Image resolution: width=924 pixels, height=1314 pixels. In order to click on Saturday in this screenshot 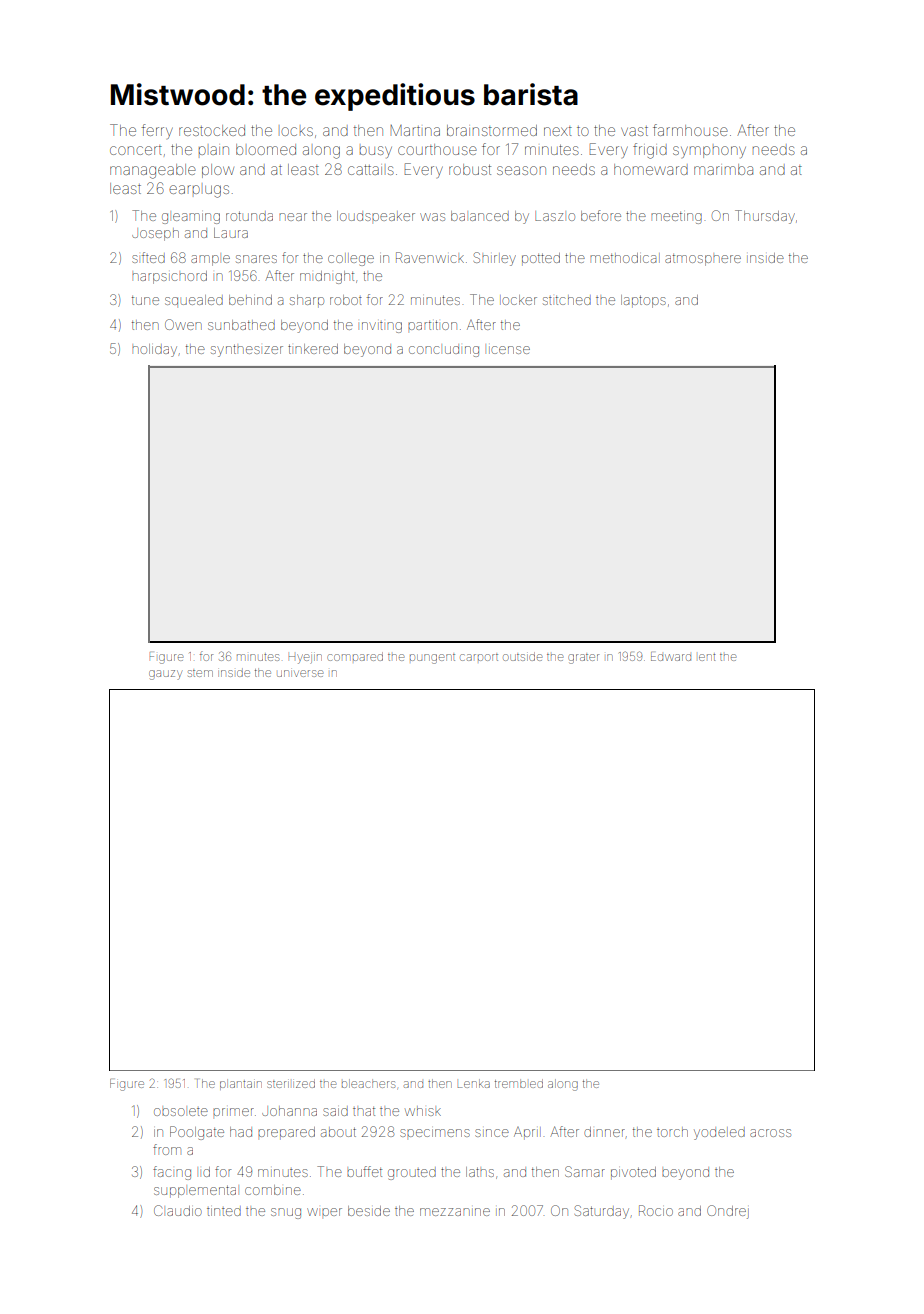, I will do `click(602, 1212)`.
